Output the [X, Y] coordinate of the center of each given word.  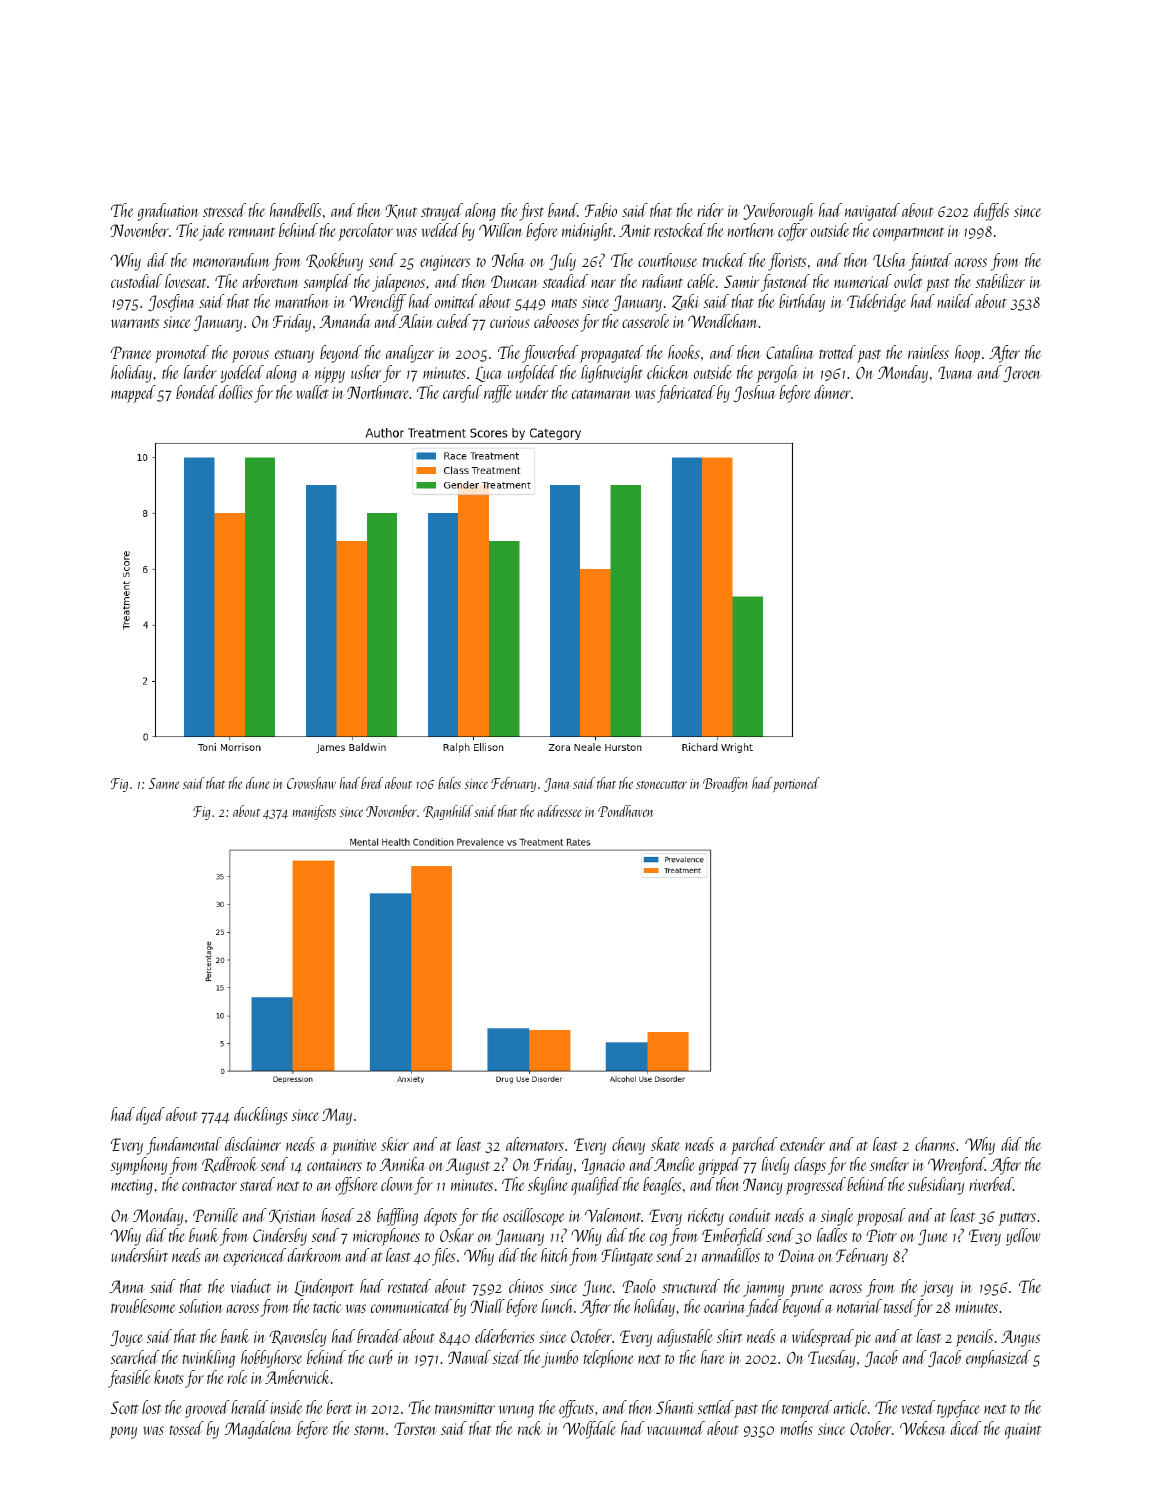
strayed [442, 212]
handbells [295, 210]
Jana [556, 785]
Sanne [164, 783]
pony [123, 1432]
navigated [872, 212]
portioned [796, 784]
